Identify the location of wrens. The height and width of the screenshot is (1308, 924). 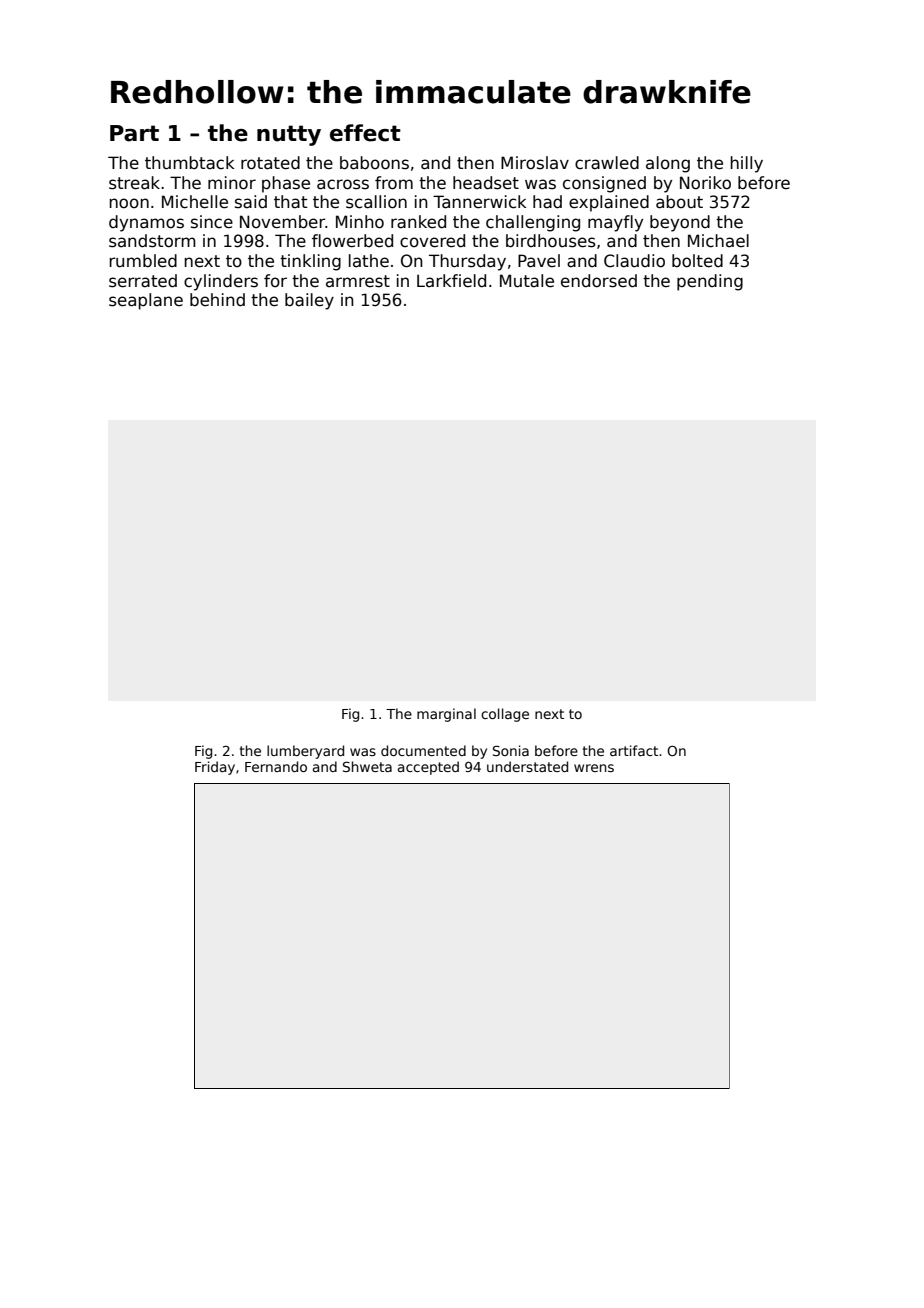
(594, 768).
